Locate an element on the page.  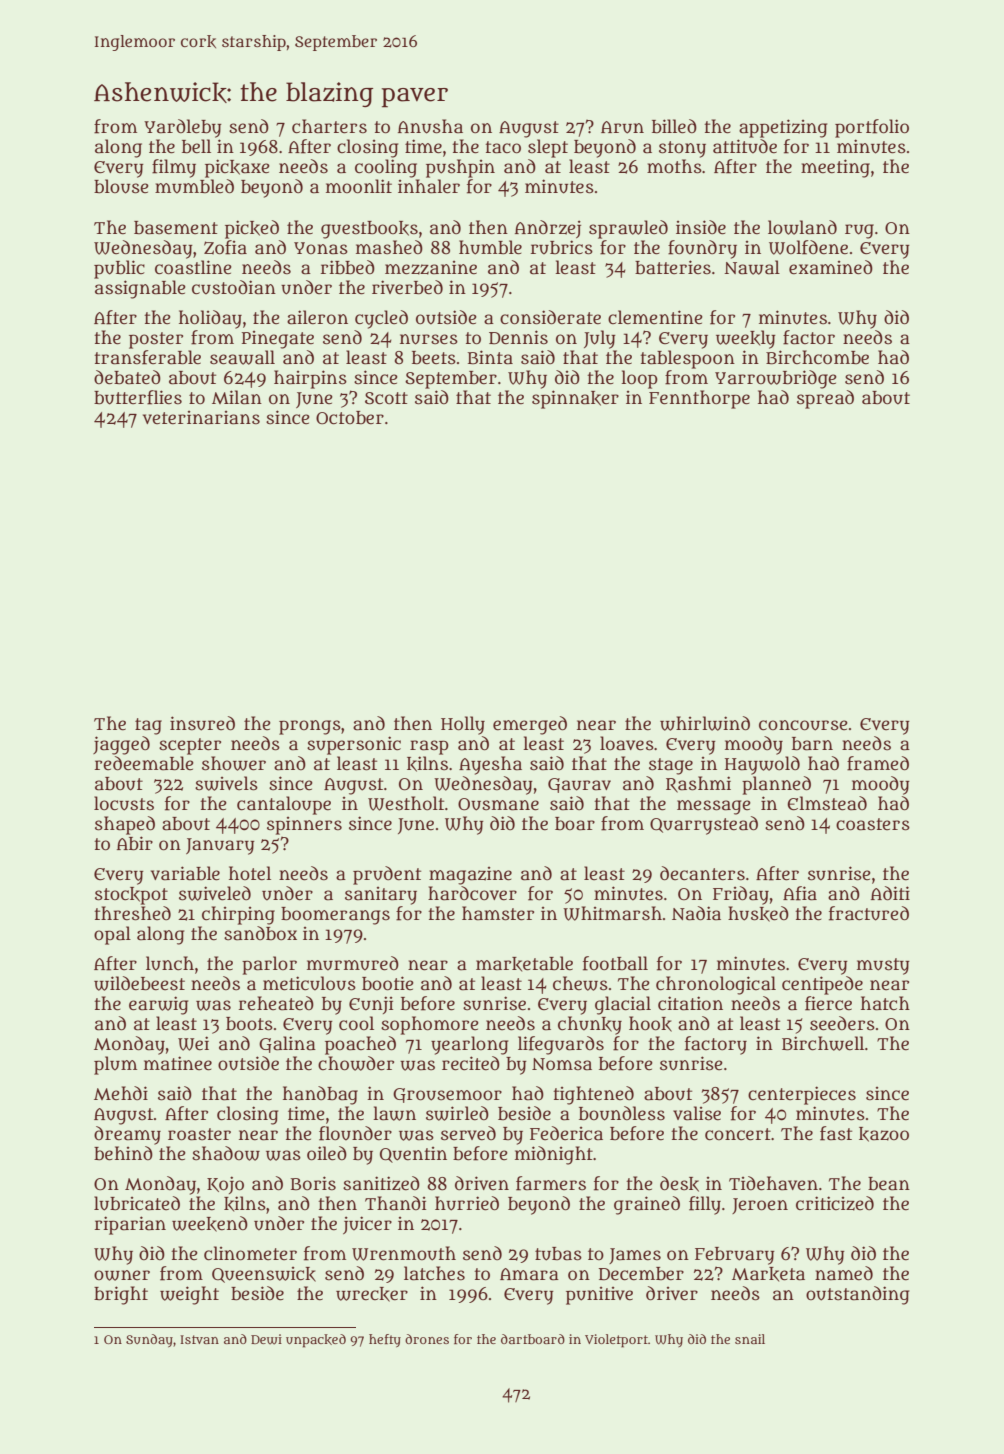
bootie is located at coordinates (388, 983).
